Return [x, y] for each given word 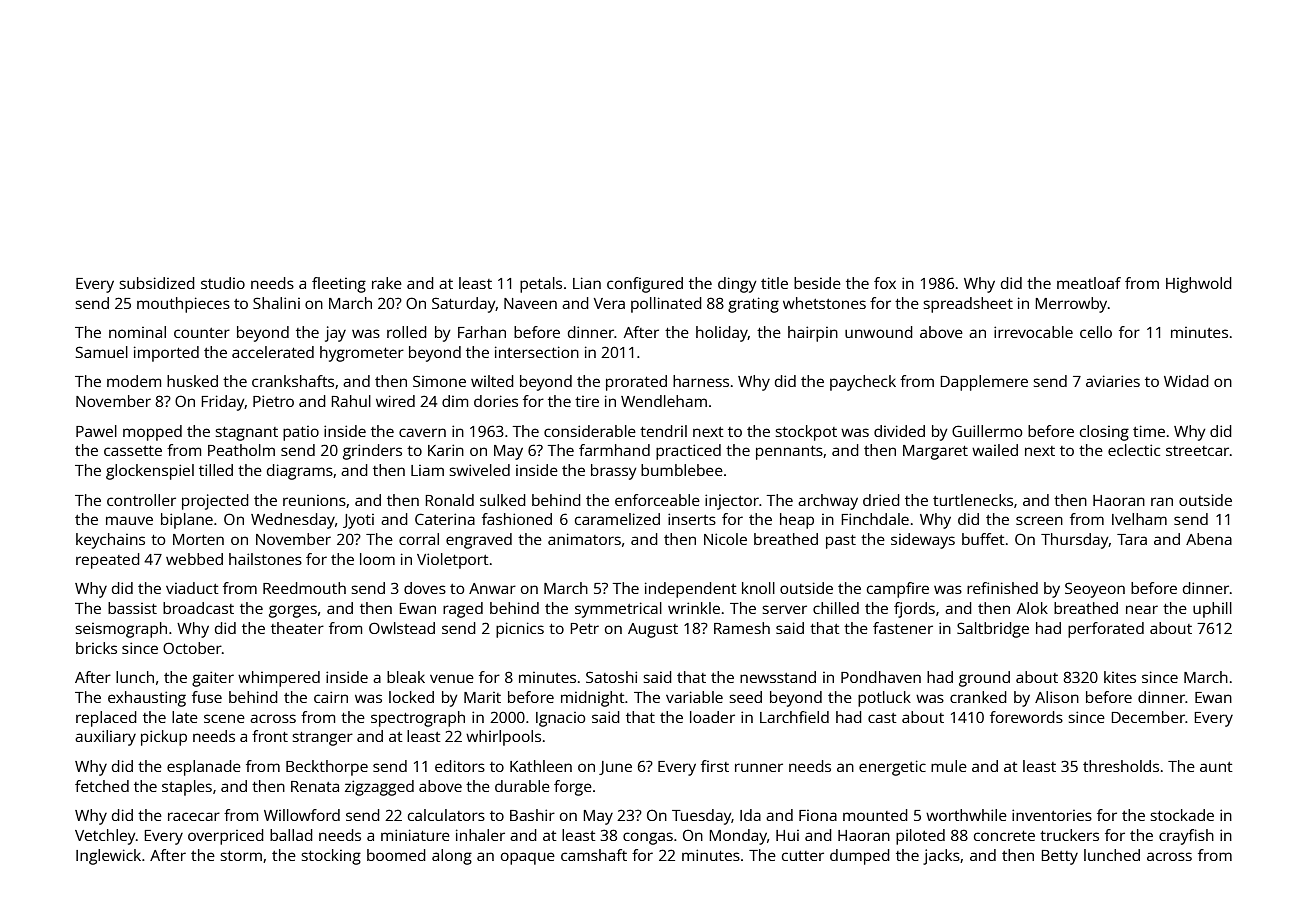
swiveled [479, 470]
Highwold [1199, 285]
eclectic [1134, 450]
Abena [1209, 539]
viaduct [192, 588]
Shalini [276, 303]
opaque [528, 858]
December [1148, 717]
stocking [331, 857]
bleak [406, 677]
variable [694, 697]
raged [463, 610]
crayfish [1186, 837]
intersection [537, 352]
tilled [216, 470]
